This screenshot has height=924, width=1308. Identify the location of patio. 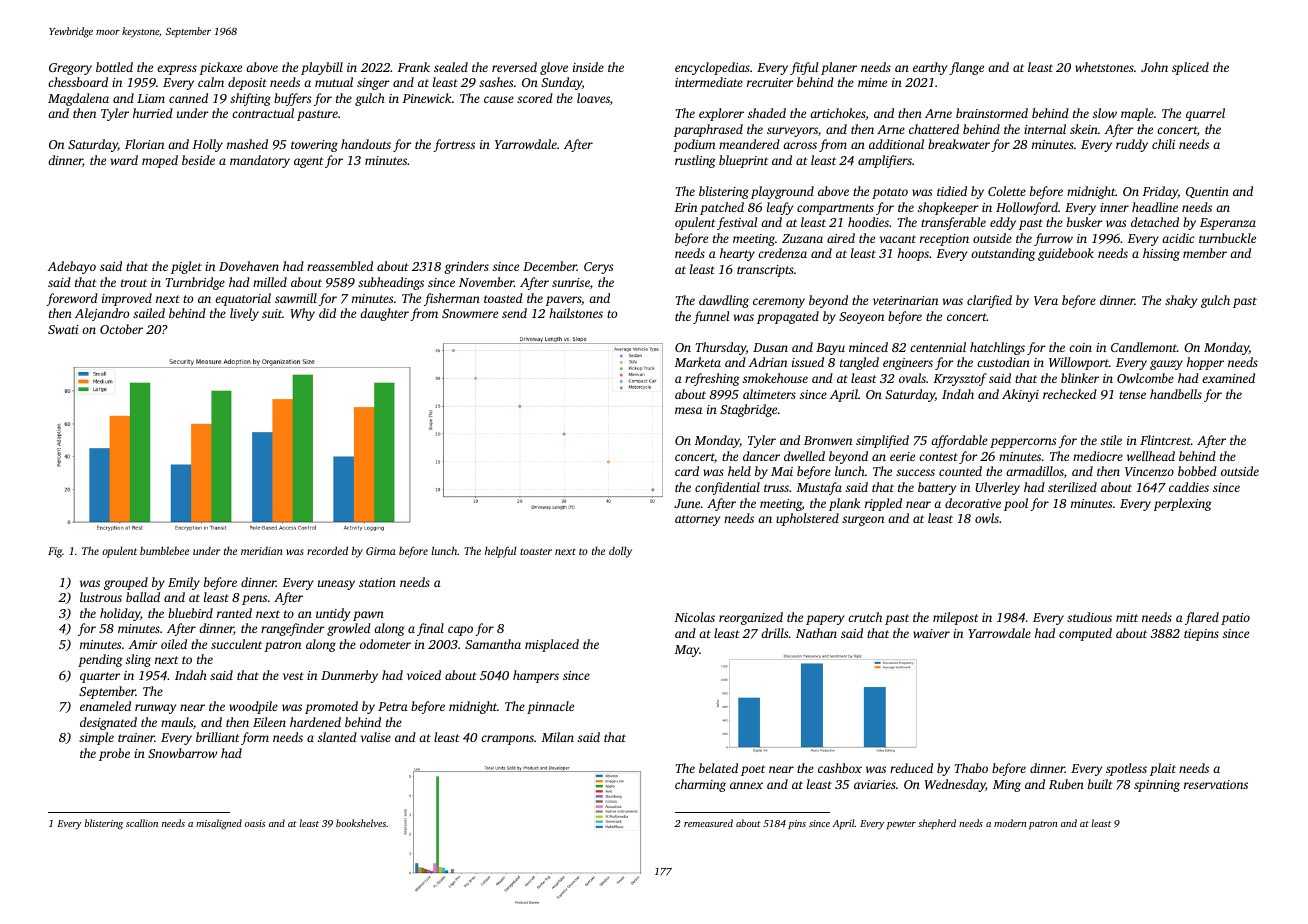
(1235, 619).
